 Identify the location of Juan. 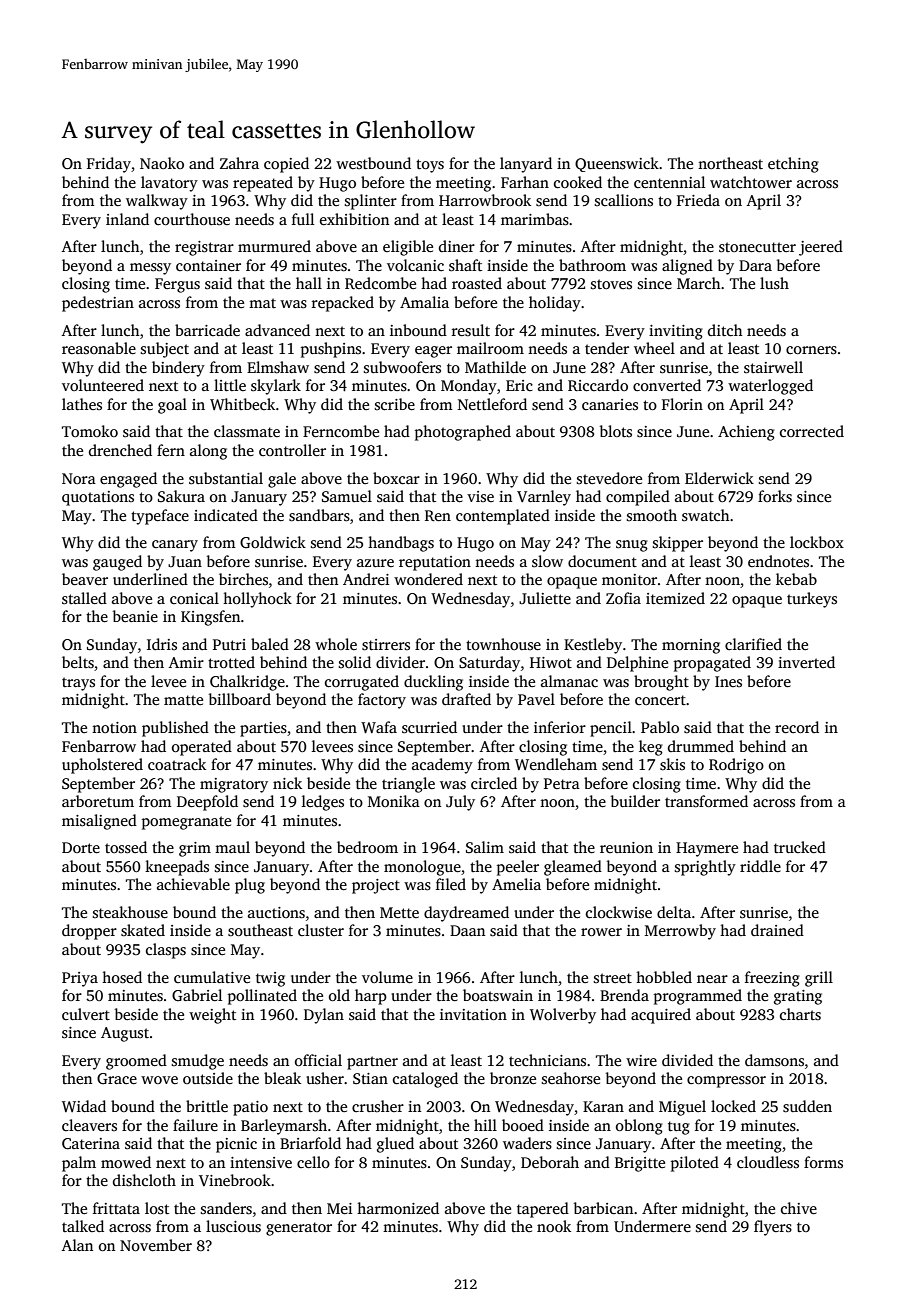
(185, 561).
